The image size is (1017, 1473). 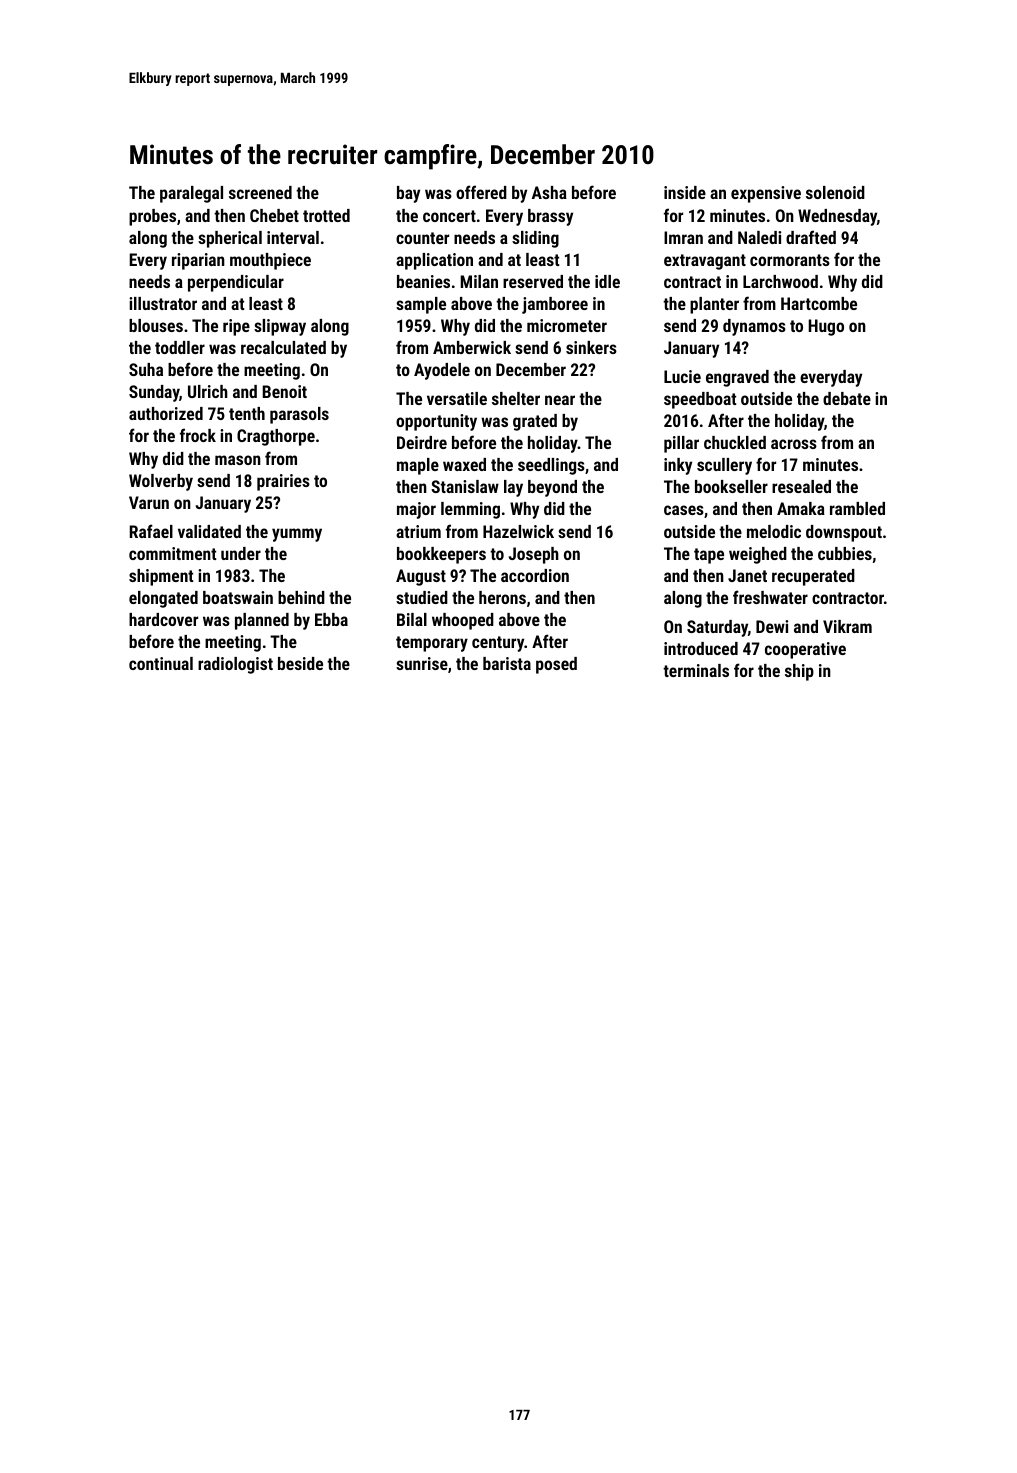 I want to click on Ayodele, so click(x=442, y=371).
